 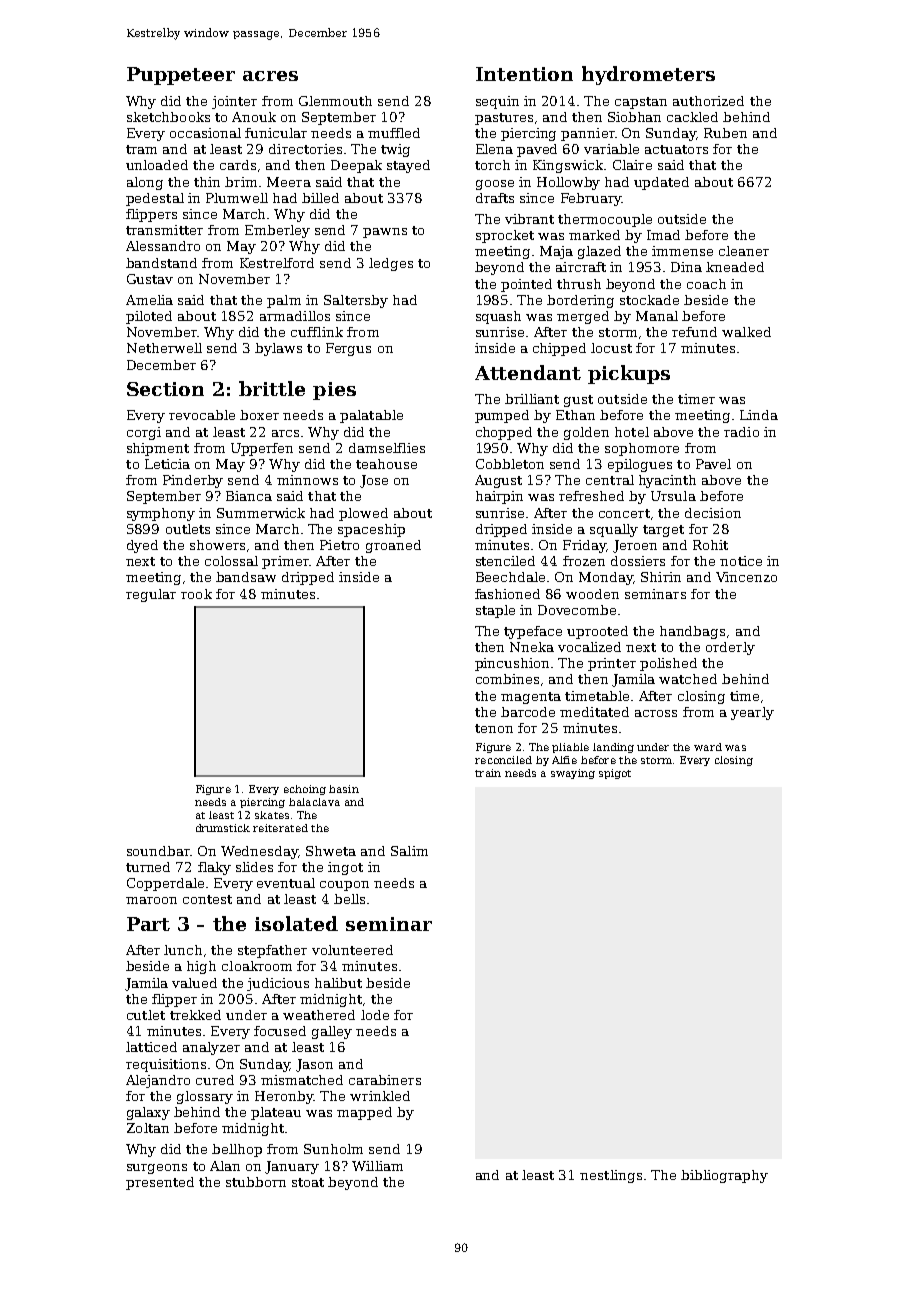 I want to click on carabiners, so click(x=385, y=1080).
